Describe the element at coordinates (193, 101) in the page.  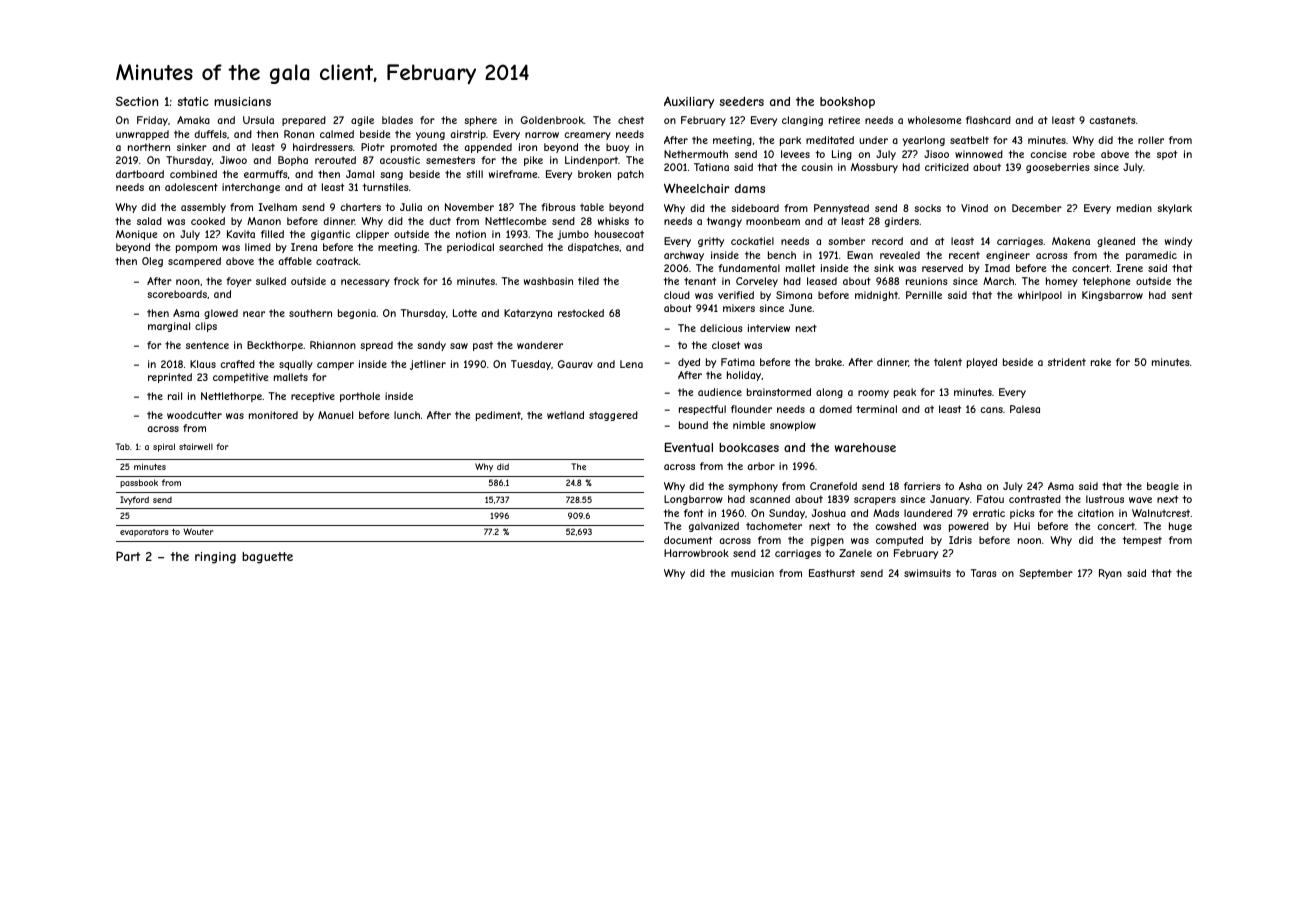
I see `static` at that location.
